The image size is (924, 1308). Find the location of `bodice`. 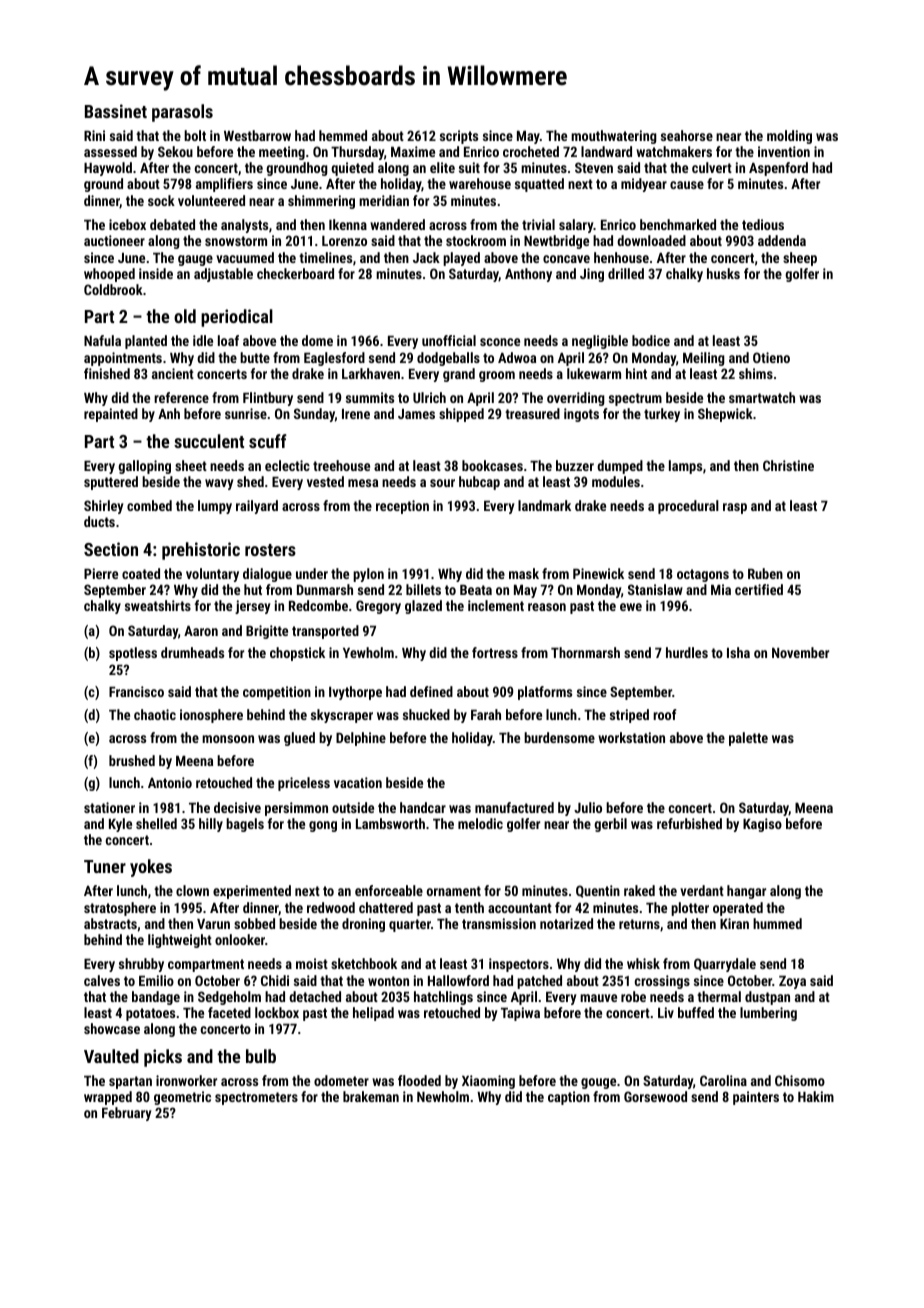

bodice is located at coordinates (651, 340).
